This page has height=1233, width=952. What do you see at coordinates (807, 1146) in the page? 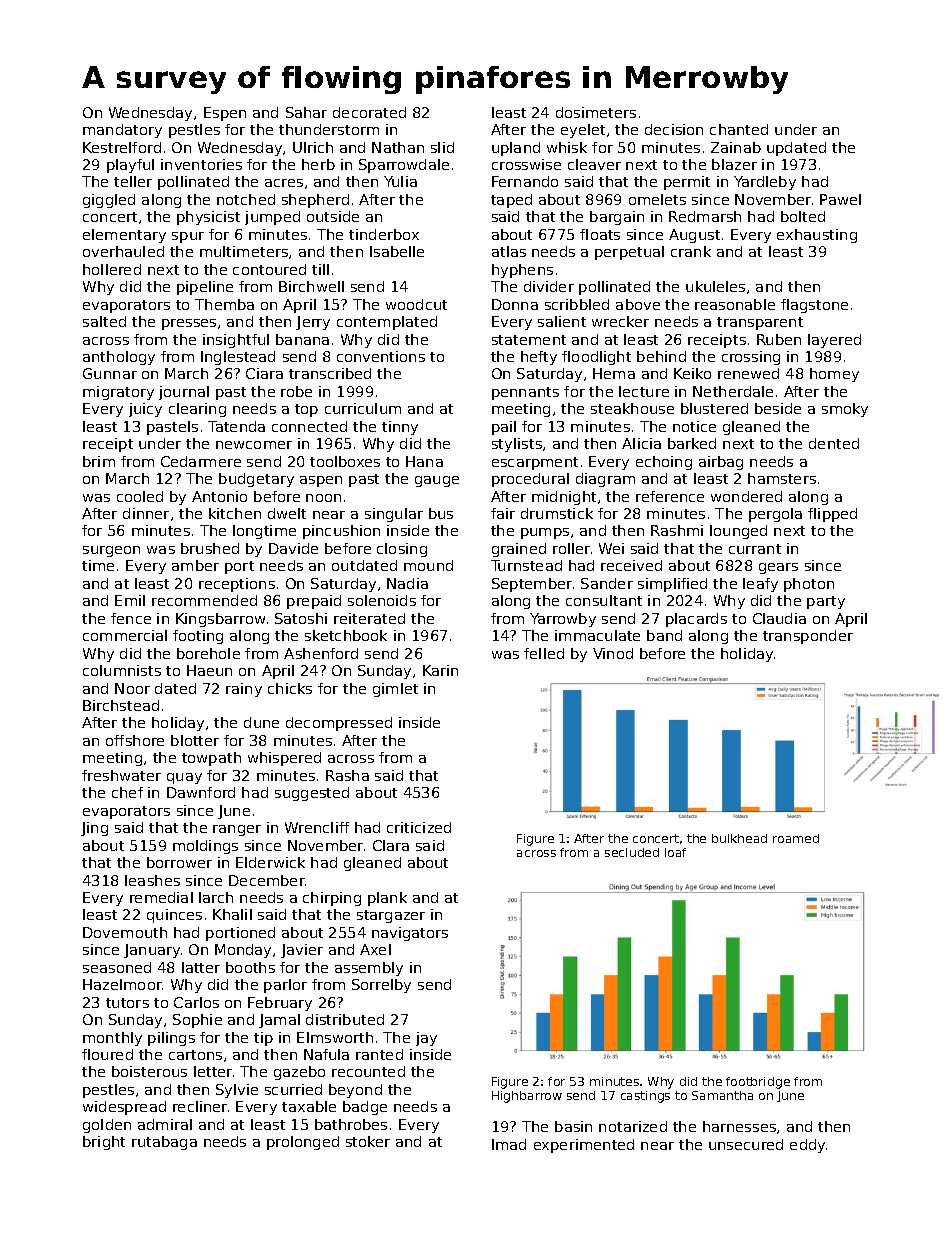
I see `eddy` at bounding box center [807, 1146].
